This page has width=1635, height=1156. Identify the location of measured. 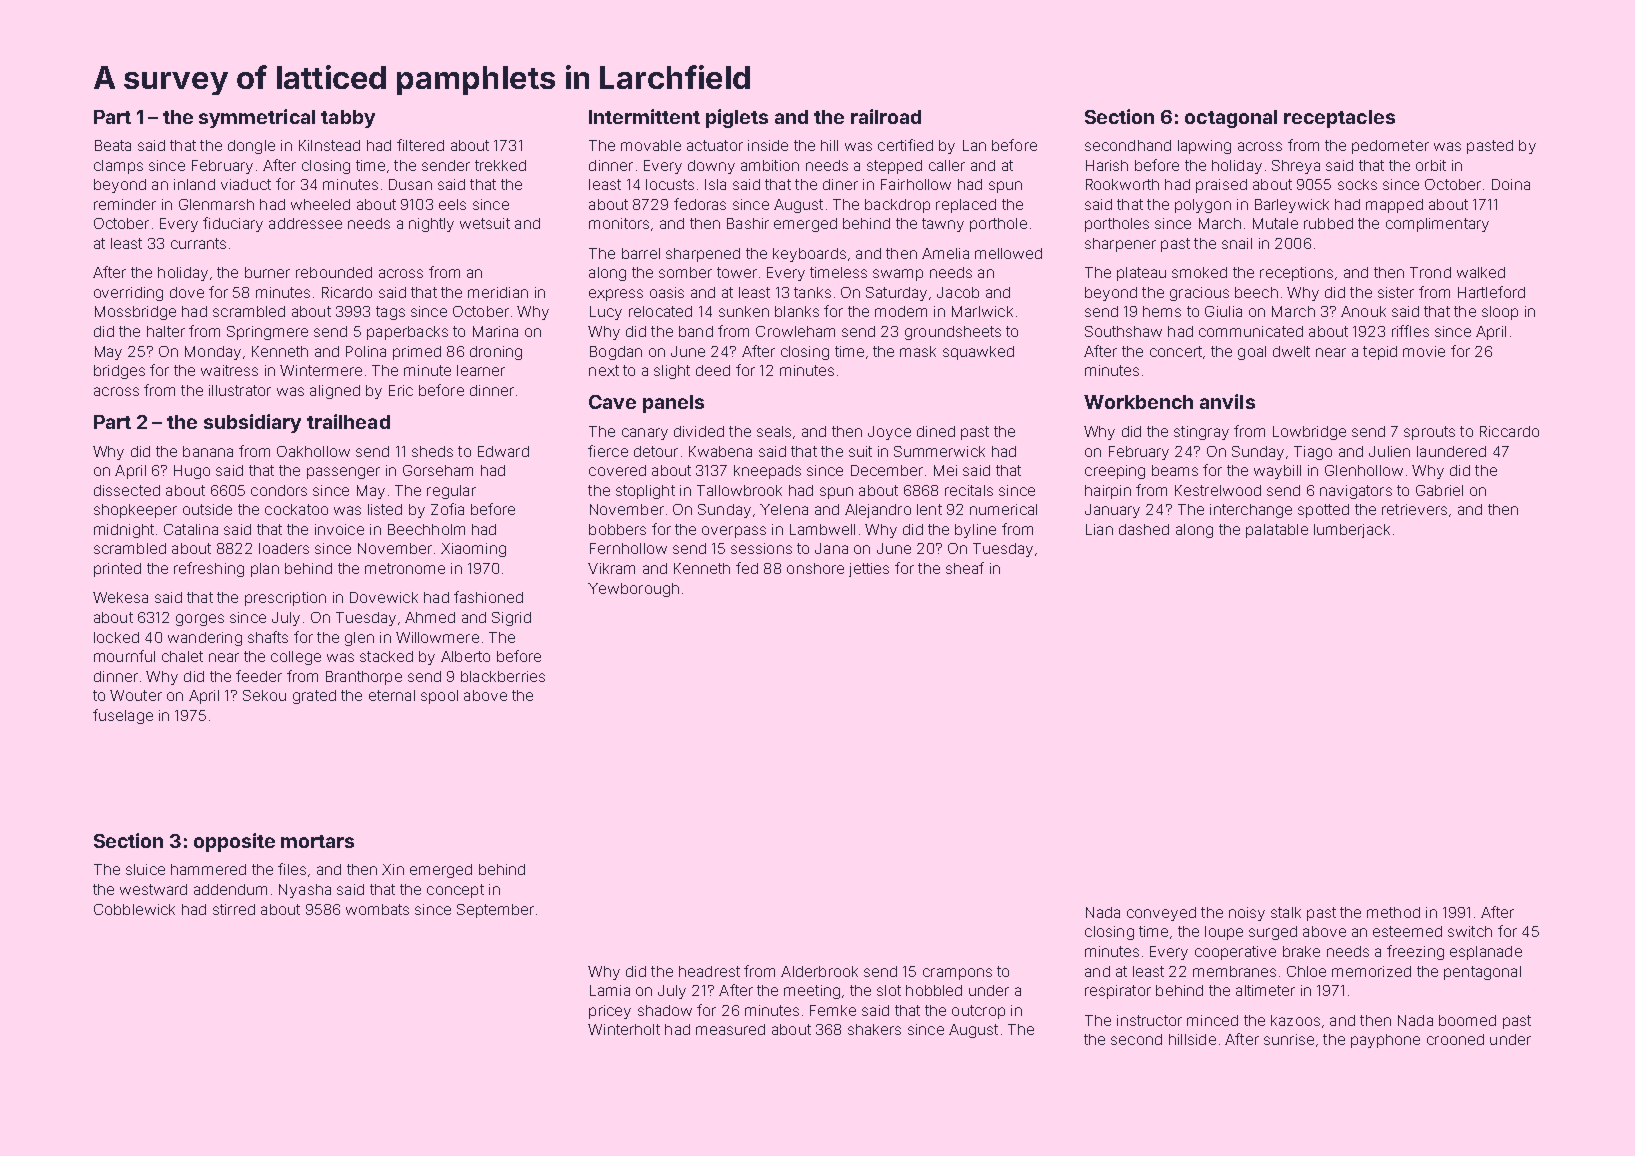
(730, 1029).
